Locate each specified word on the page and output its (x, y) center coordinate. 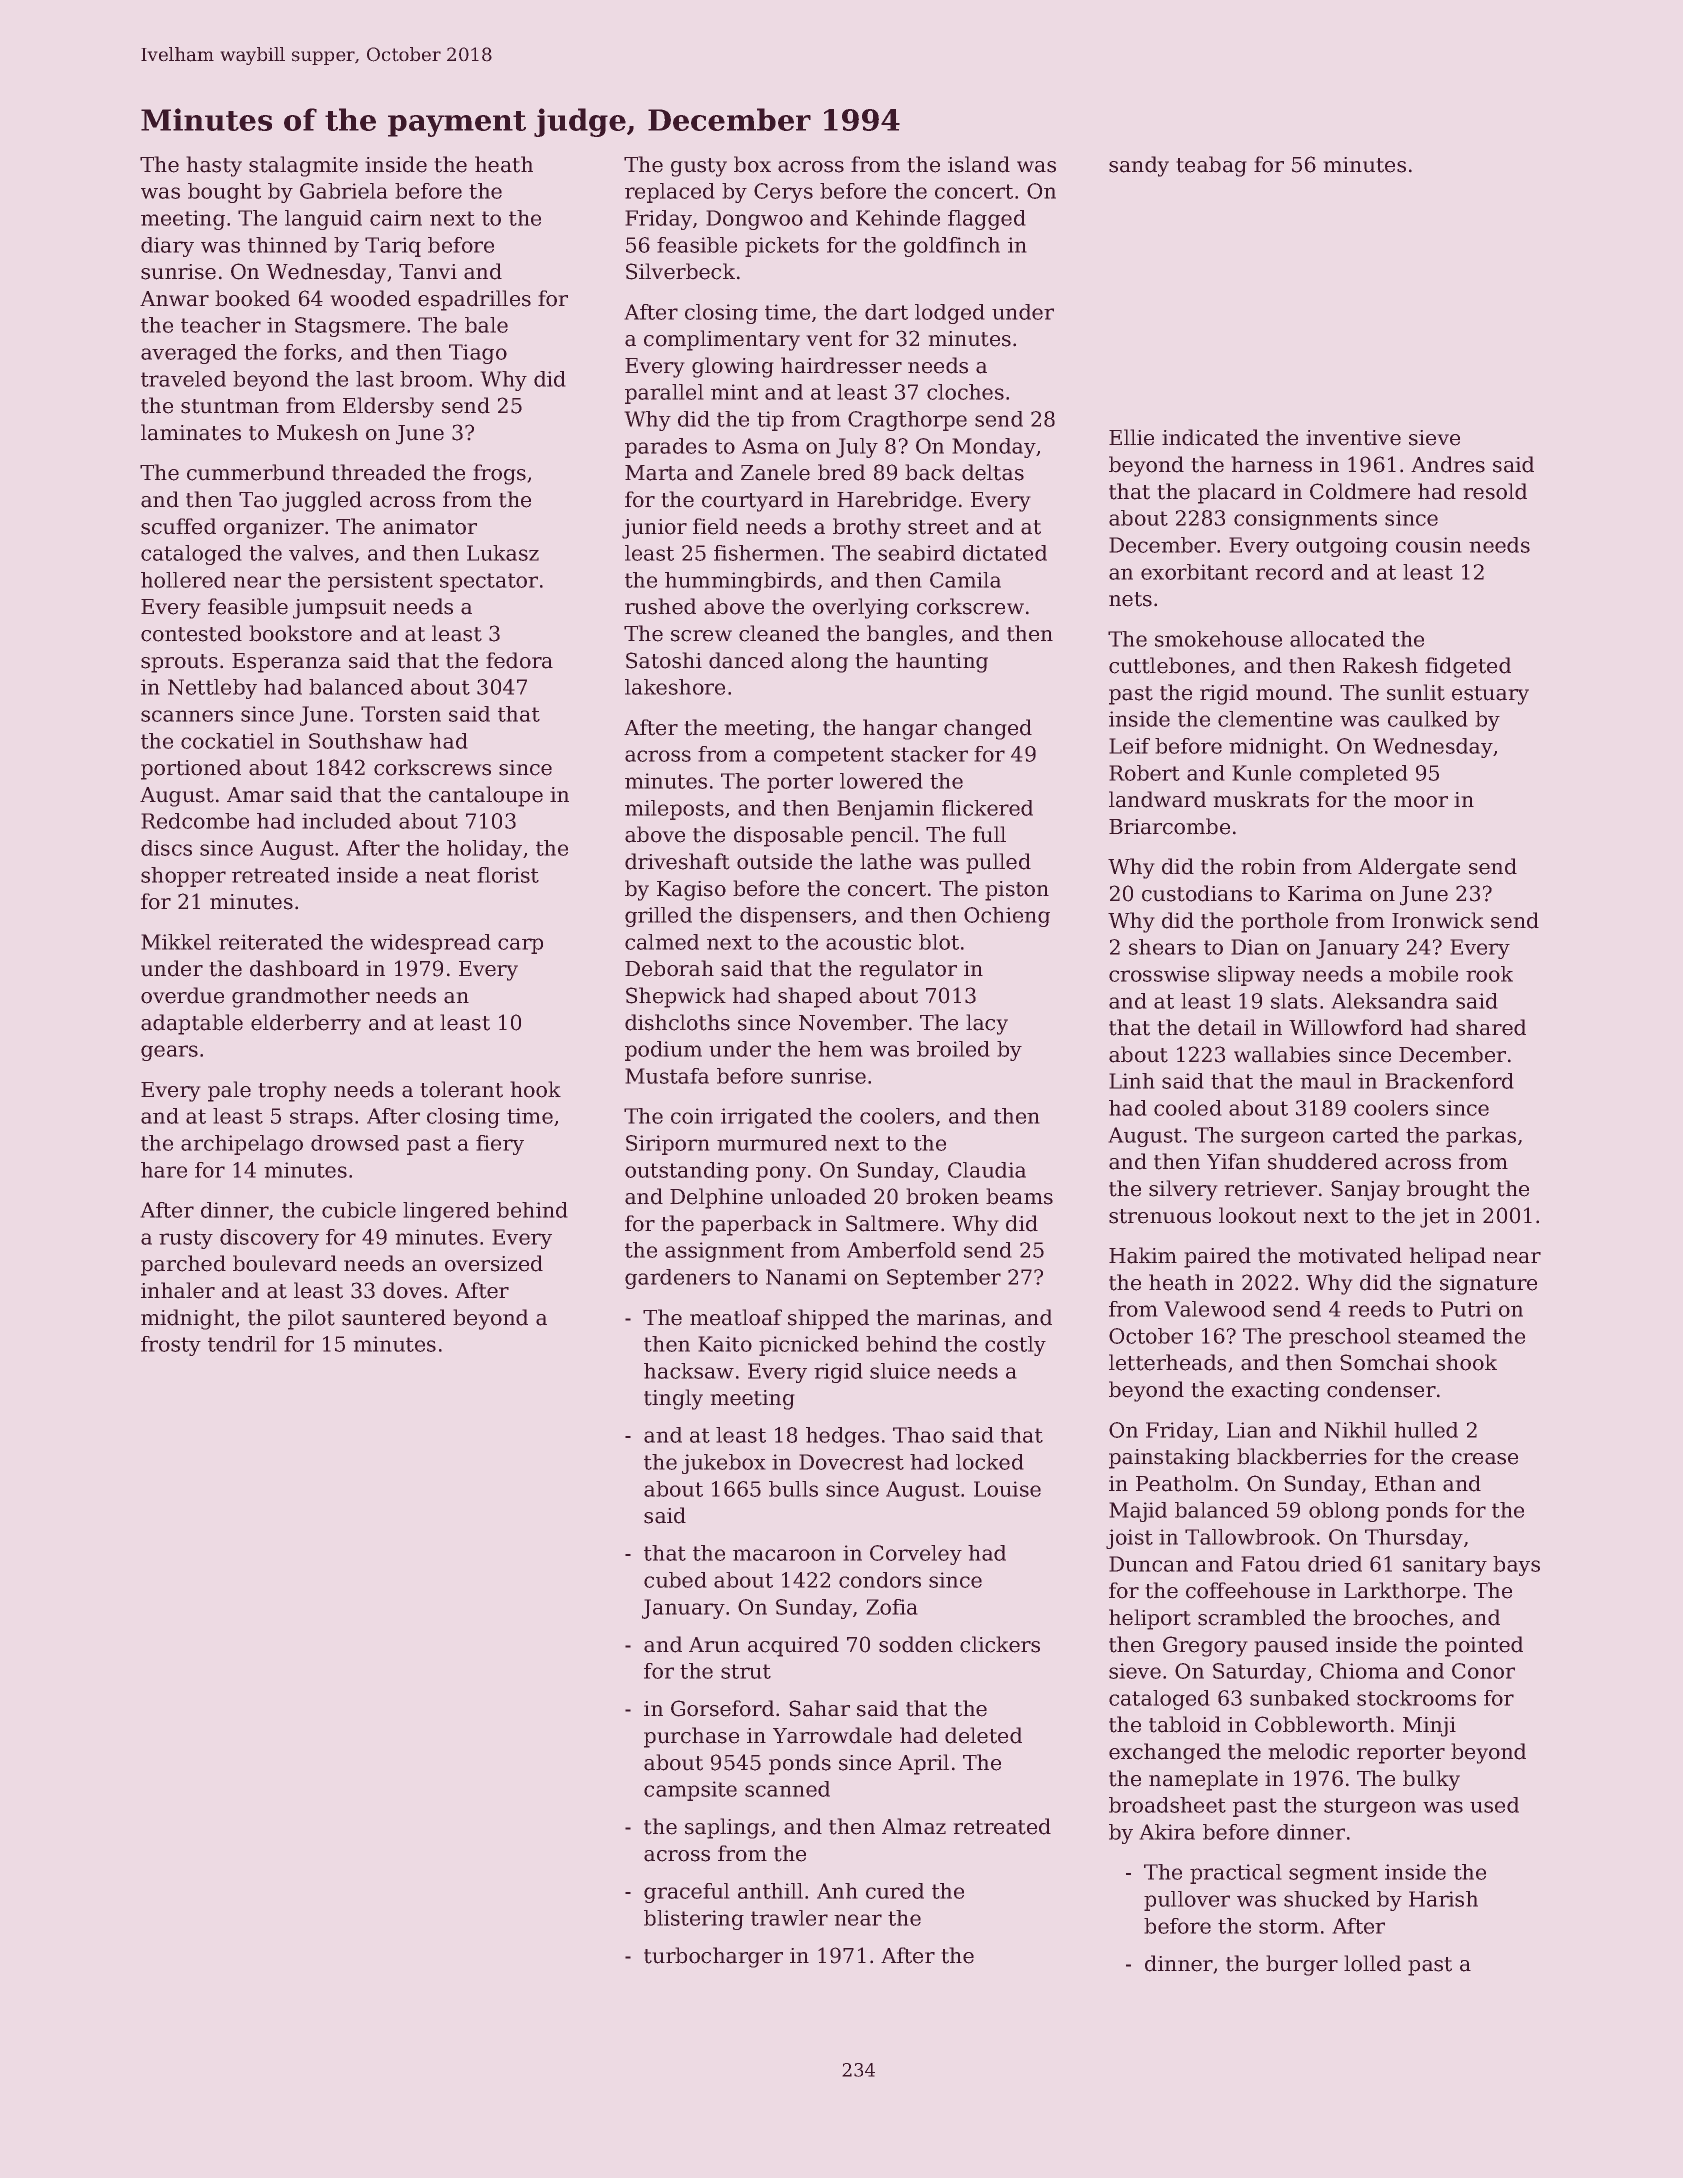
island (979, 164)
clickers (1000, 1644)
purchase (691, 1737)
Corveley (916, 1555)
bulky (1431, 1780)
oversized (494, 1263)
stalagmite (303, 166)
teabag (1211, 166)
